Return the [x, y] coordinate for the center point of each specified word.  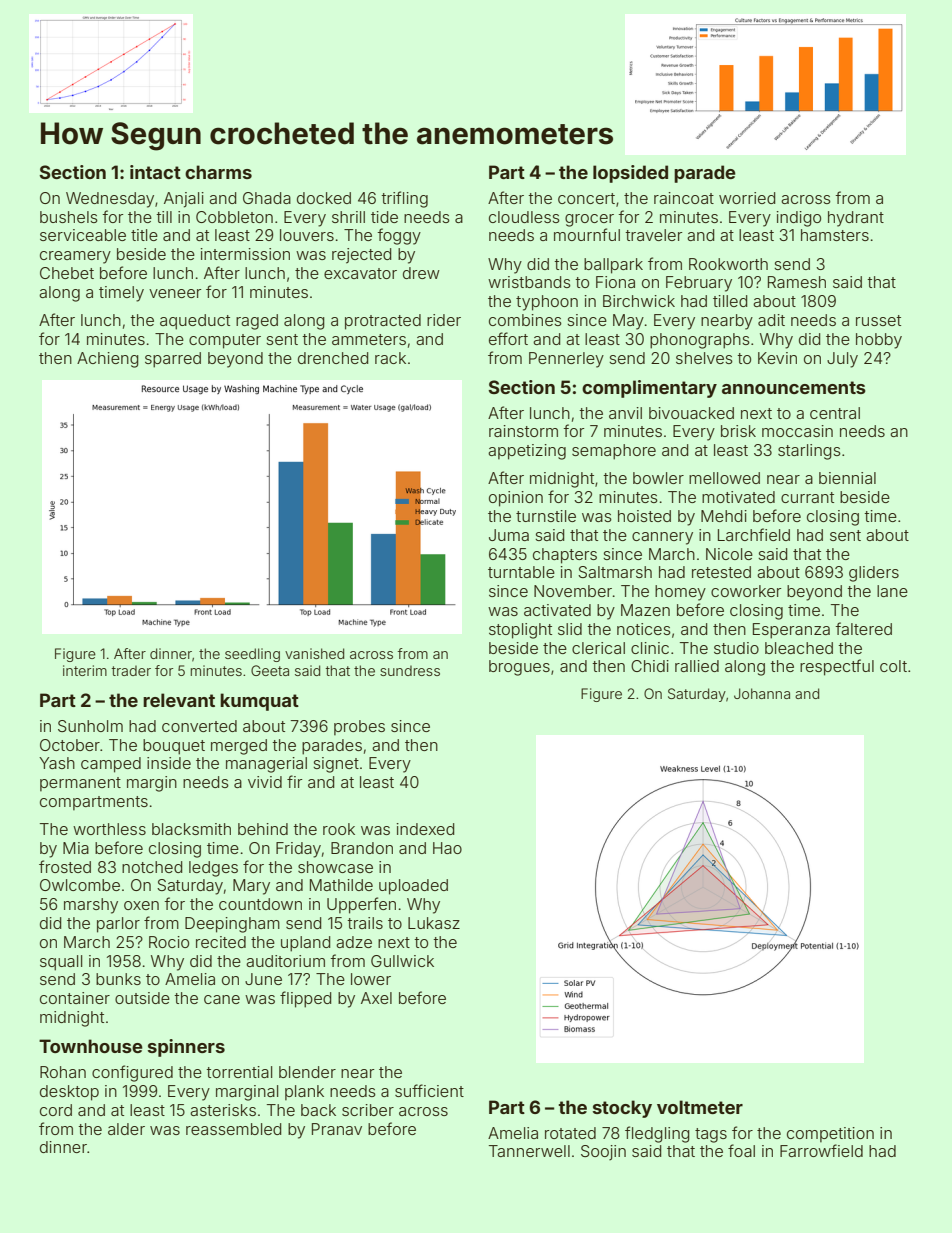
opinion [516, 499]
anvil [625, 413]
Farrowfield [821, 1150]
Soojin [603, 1152]
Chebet [67, 273]
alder [126, 1129]
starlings [809, 452]
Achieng [108, 360]
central [835, 413]
